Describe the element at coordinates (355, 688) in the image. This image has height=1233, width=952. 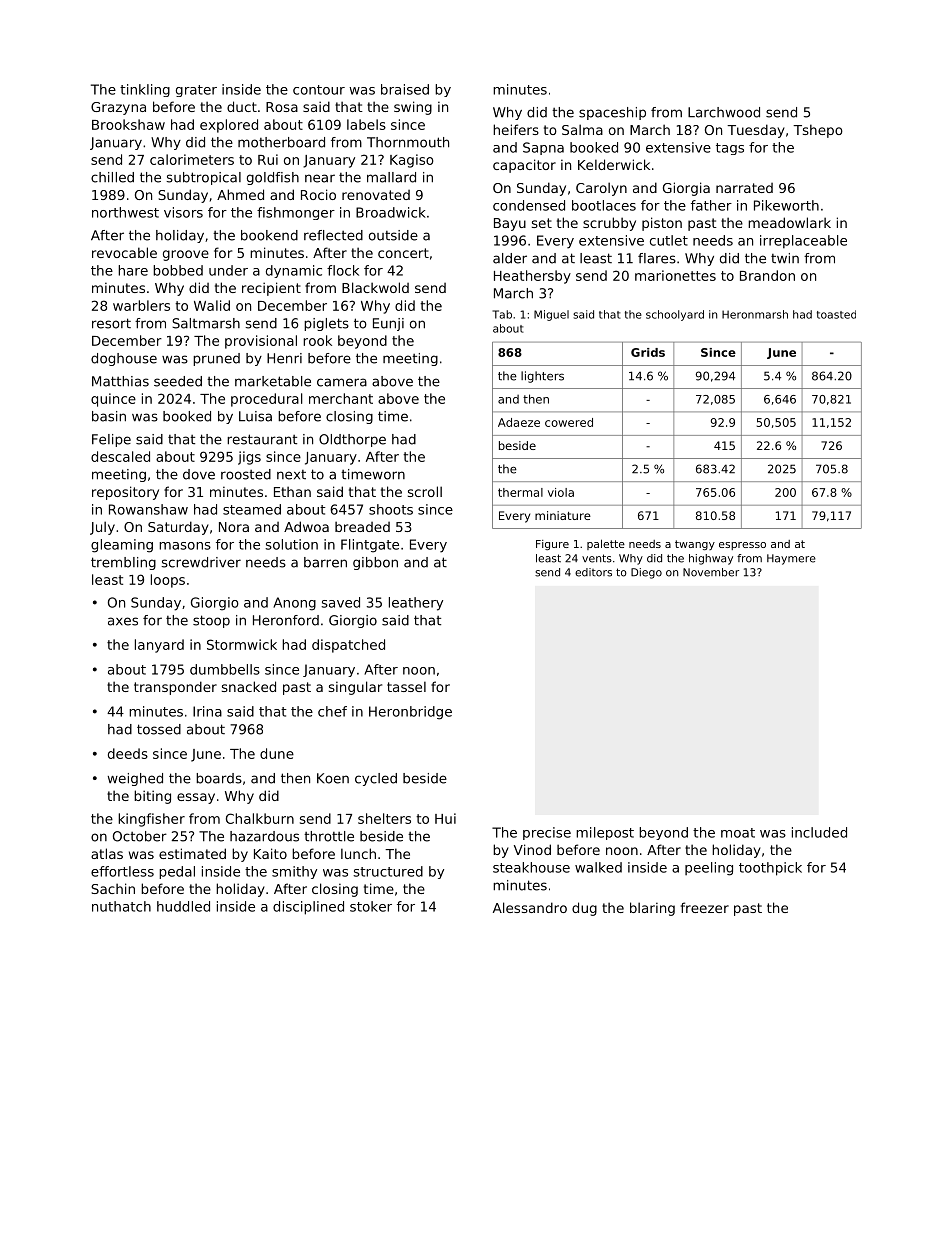
I see `singular` at that location.
